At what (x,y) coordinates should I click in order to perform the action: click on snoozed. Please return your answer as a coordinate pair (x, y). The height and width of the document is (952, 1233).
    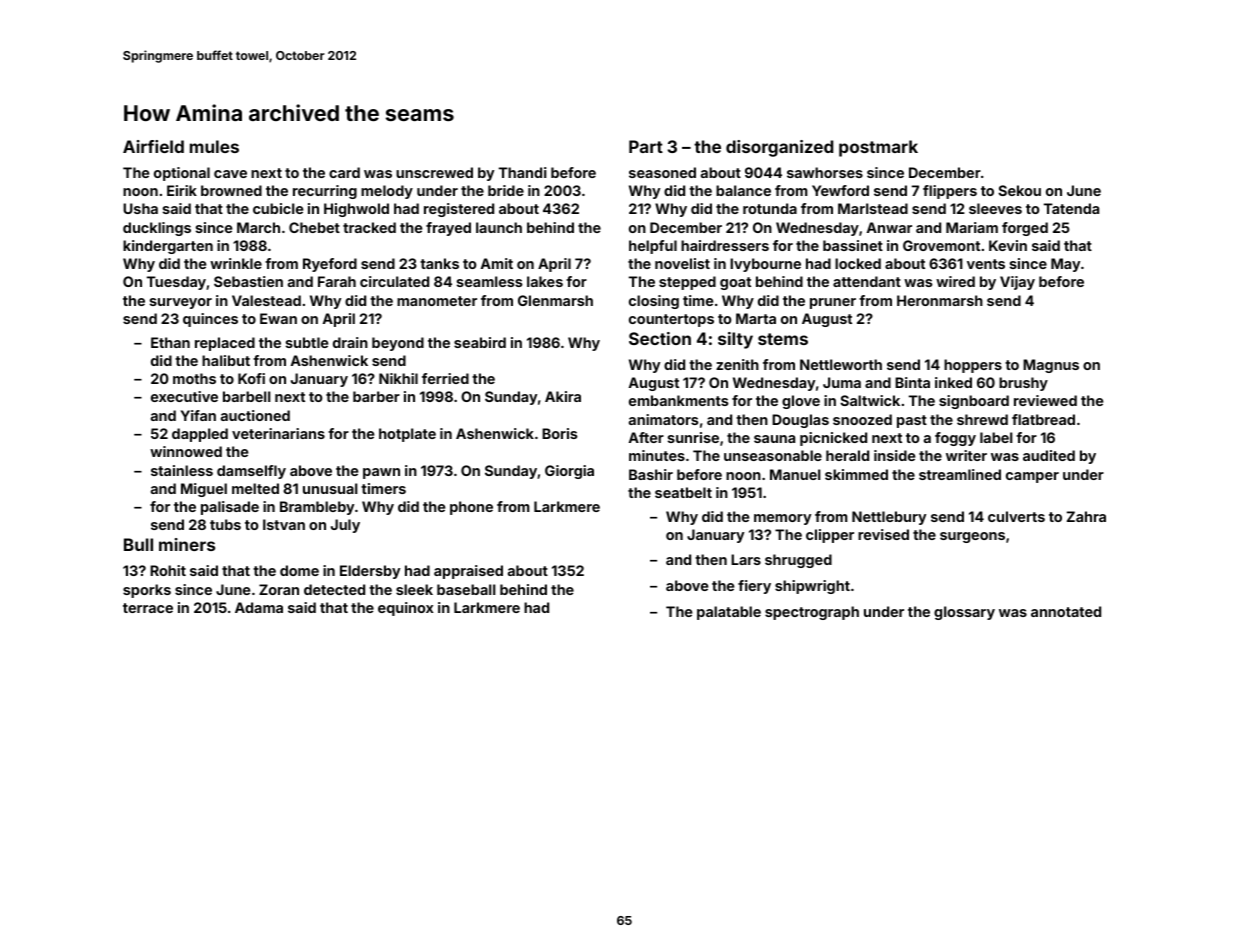
    Looking at the image, I should click on (862, 419).
